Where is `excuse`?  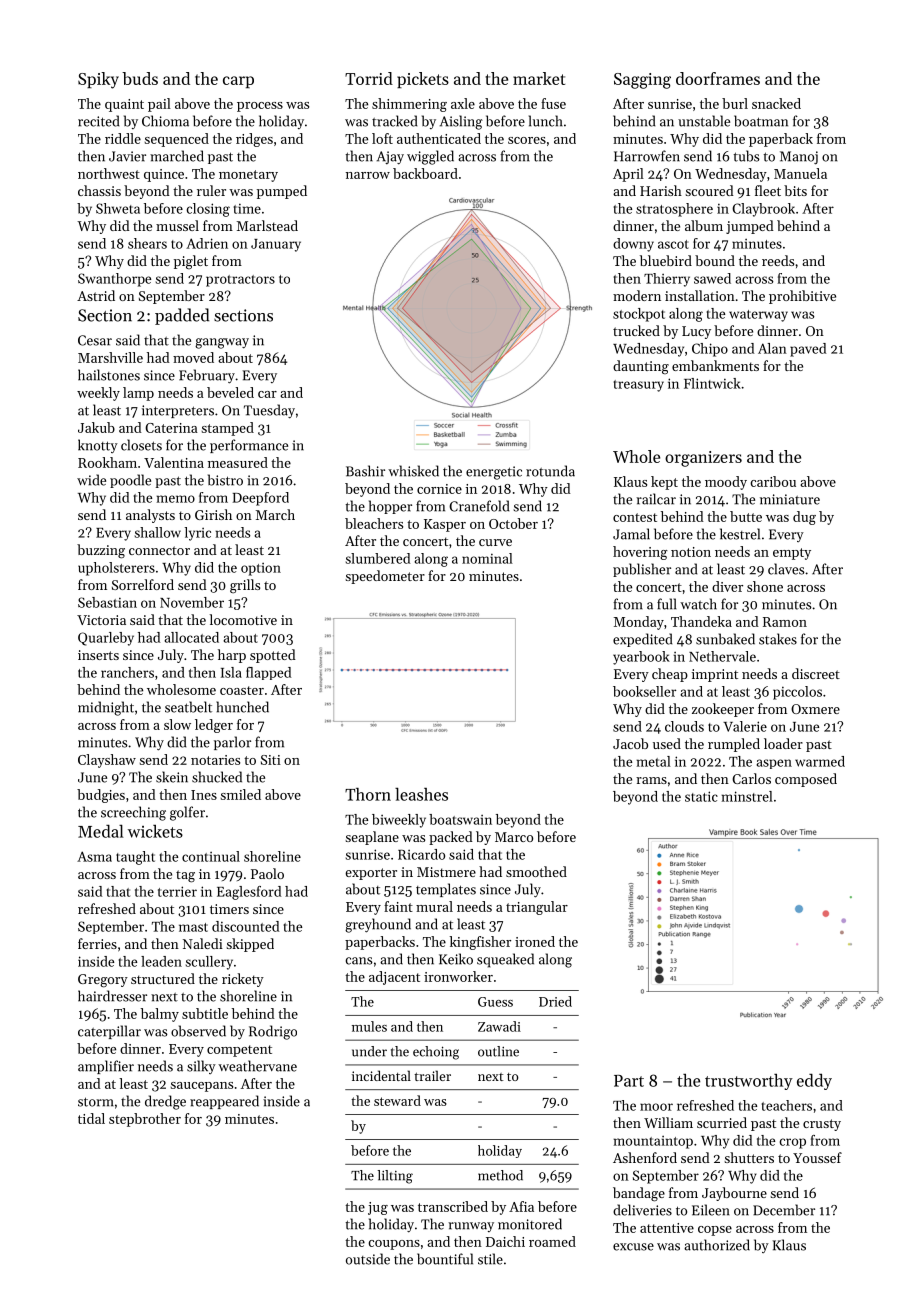
excuse is located at coordinates (633, 1247).
